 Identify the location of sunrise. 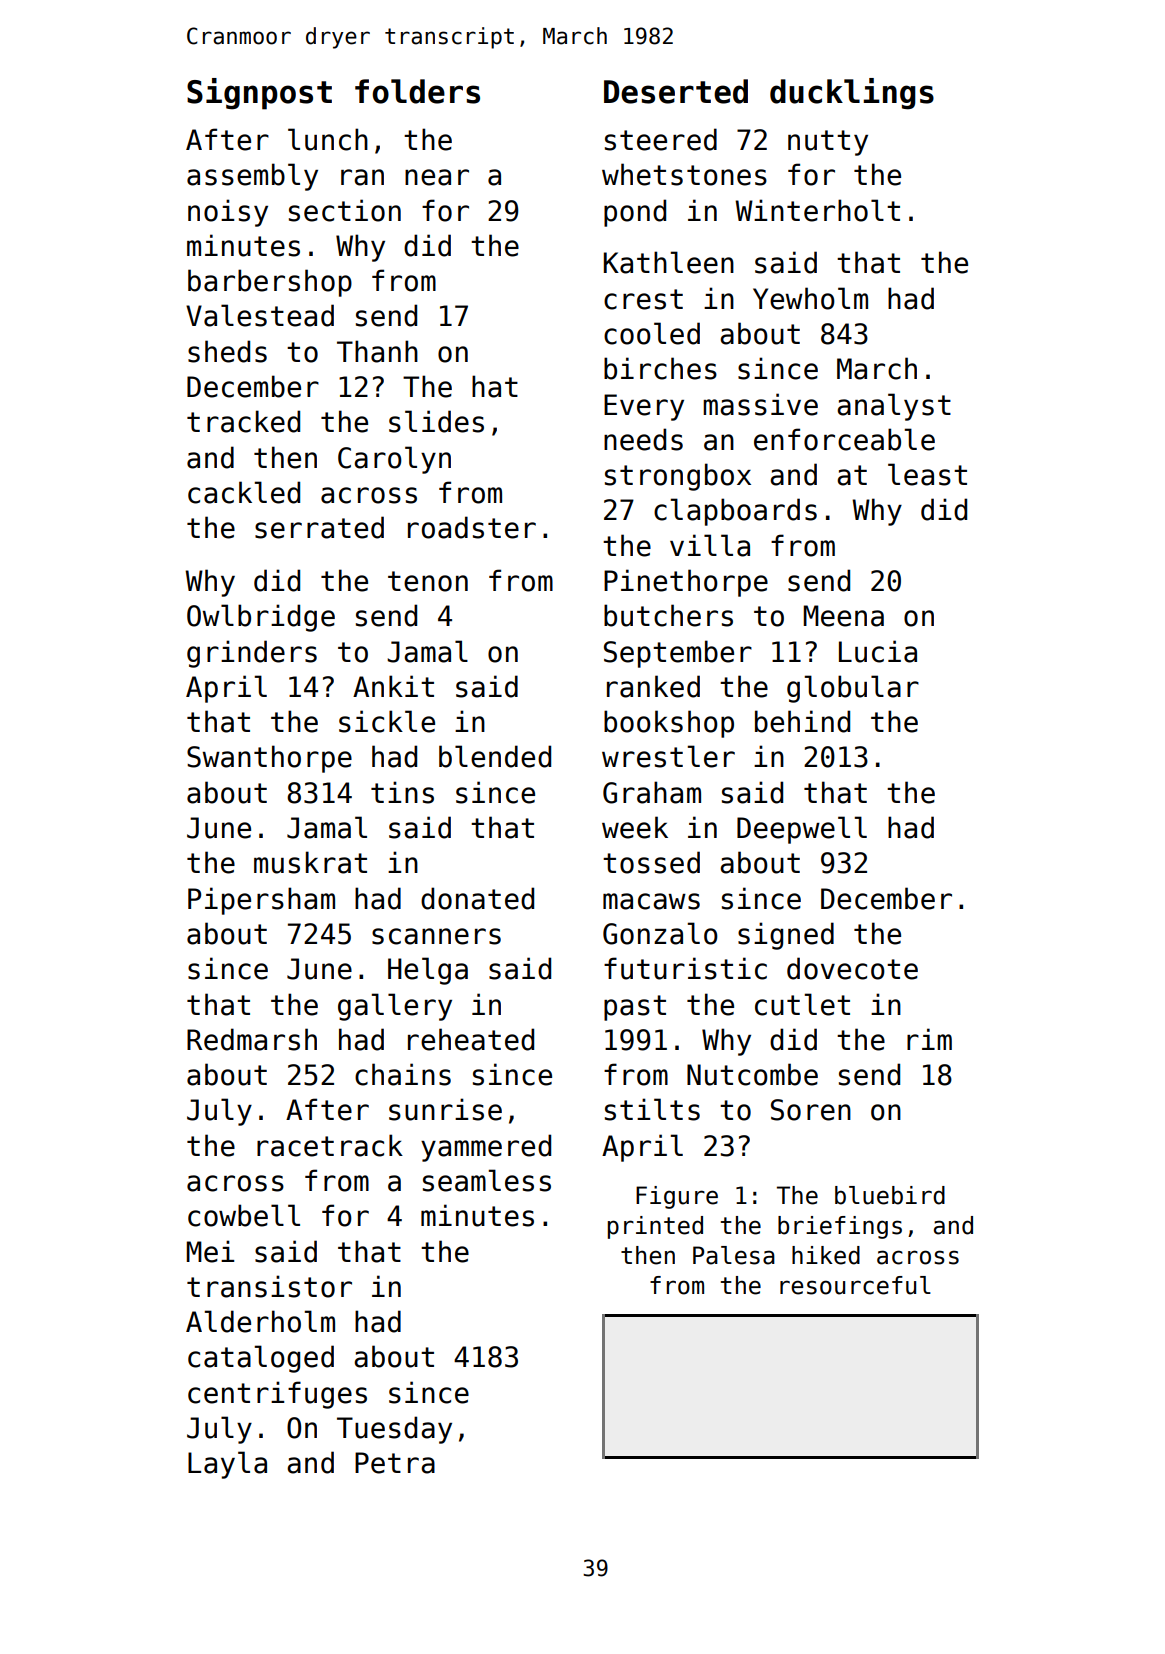
(445, 1109).
